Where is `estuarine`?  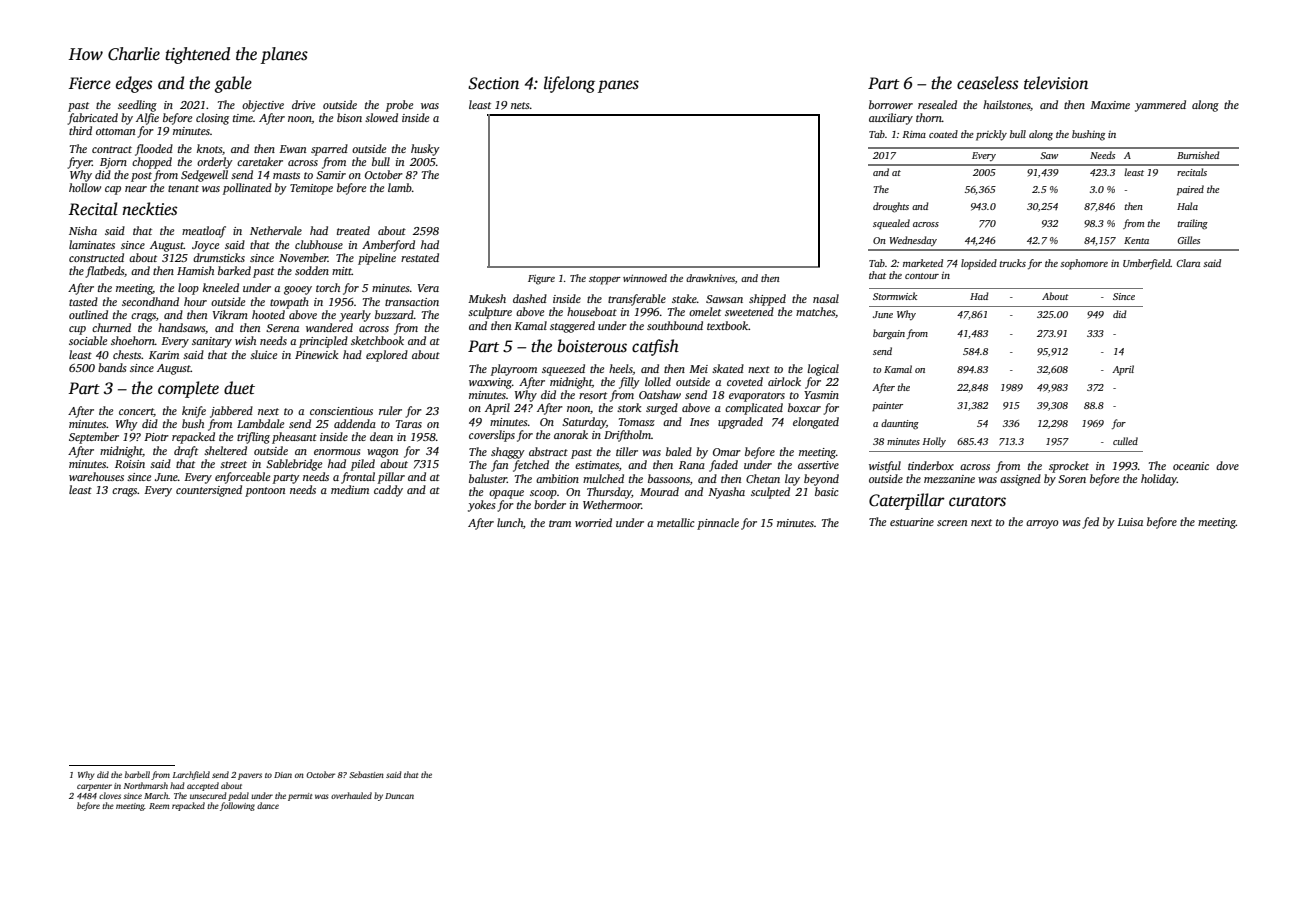 estuarine is located at coordinates (912, 522).
